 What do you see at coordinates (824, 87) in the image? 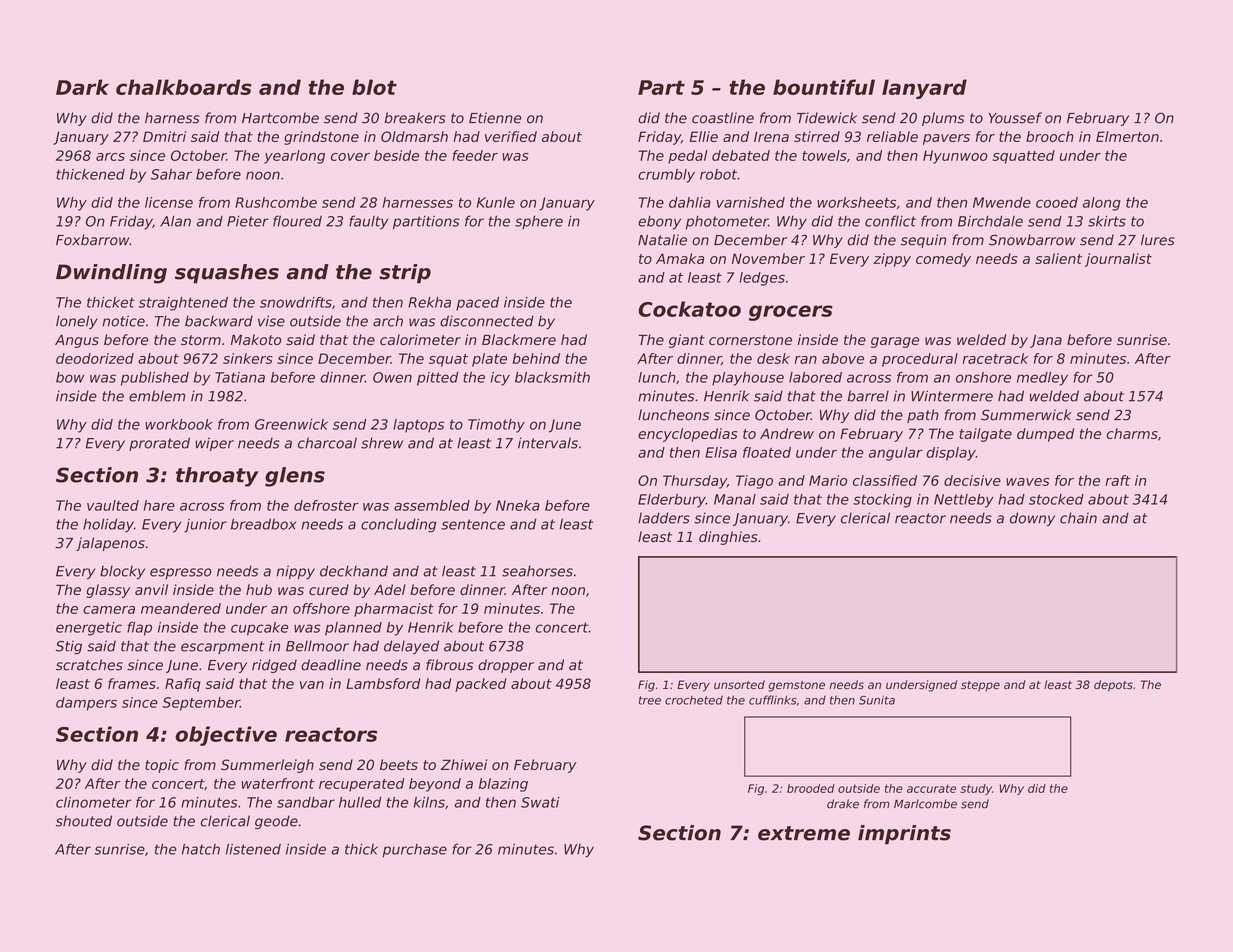
I see `bountiful` at bounding box center [824, 87].
